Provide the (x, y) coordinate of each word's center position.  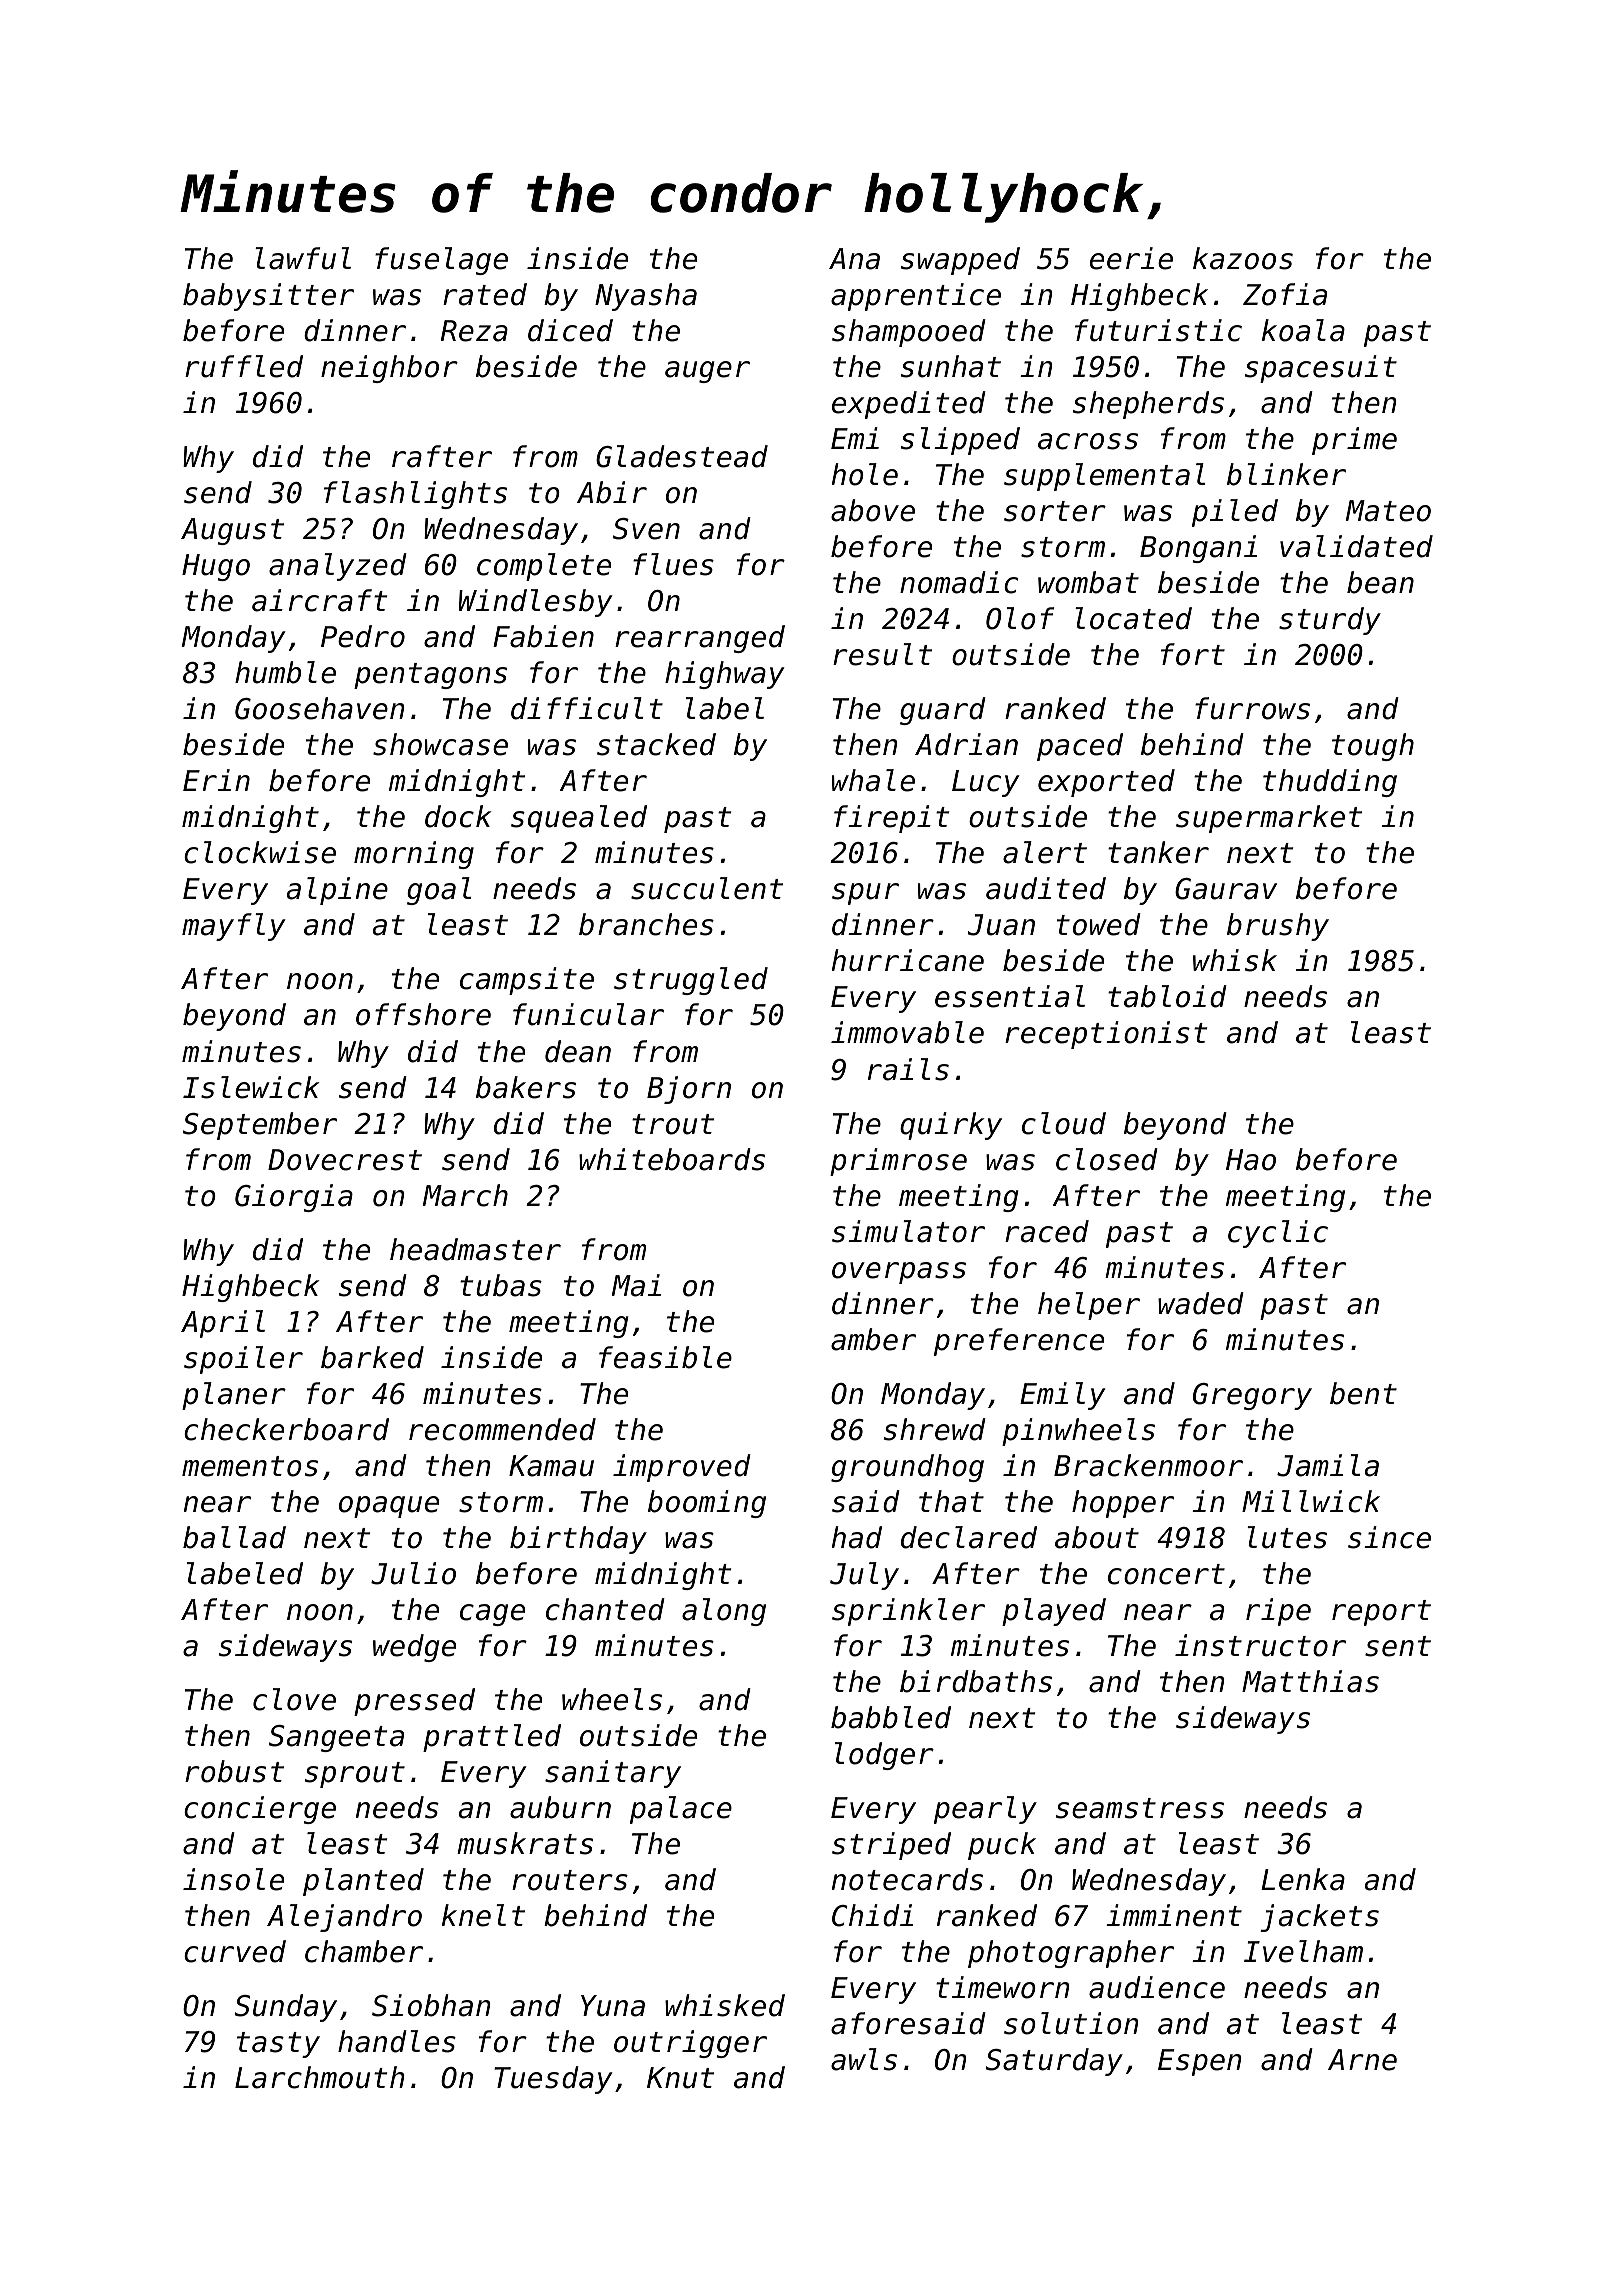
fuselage (441, 261)
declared (969, 1537)
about (1097, 1537)
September (260, 1126)
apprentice (916, 297)
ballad (234, 1537)
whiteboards (672, 1159)
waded (1201, 1303)
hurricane (908, 960)
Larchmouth (320, 2077)
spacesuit (1321, 369)
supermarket (1269, 819)
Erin (216, 780)
